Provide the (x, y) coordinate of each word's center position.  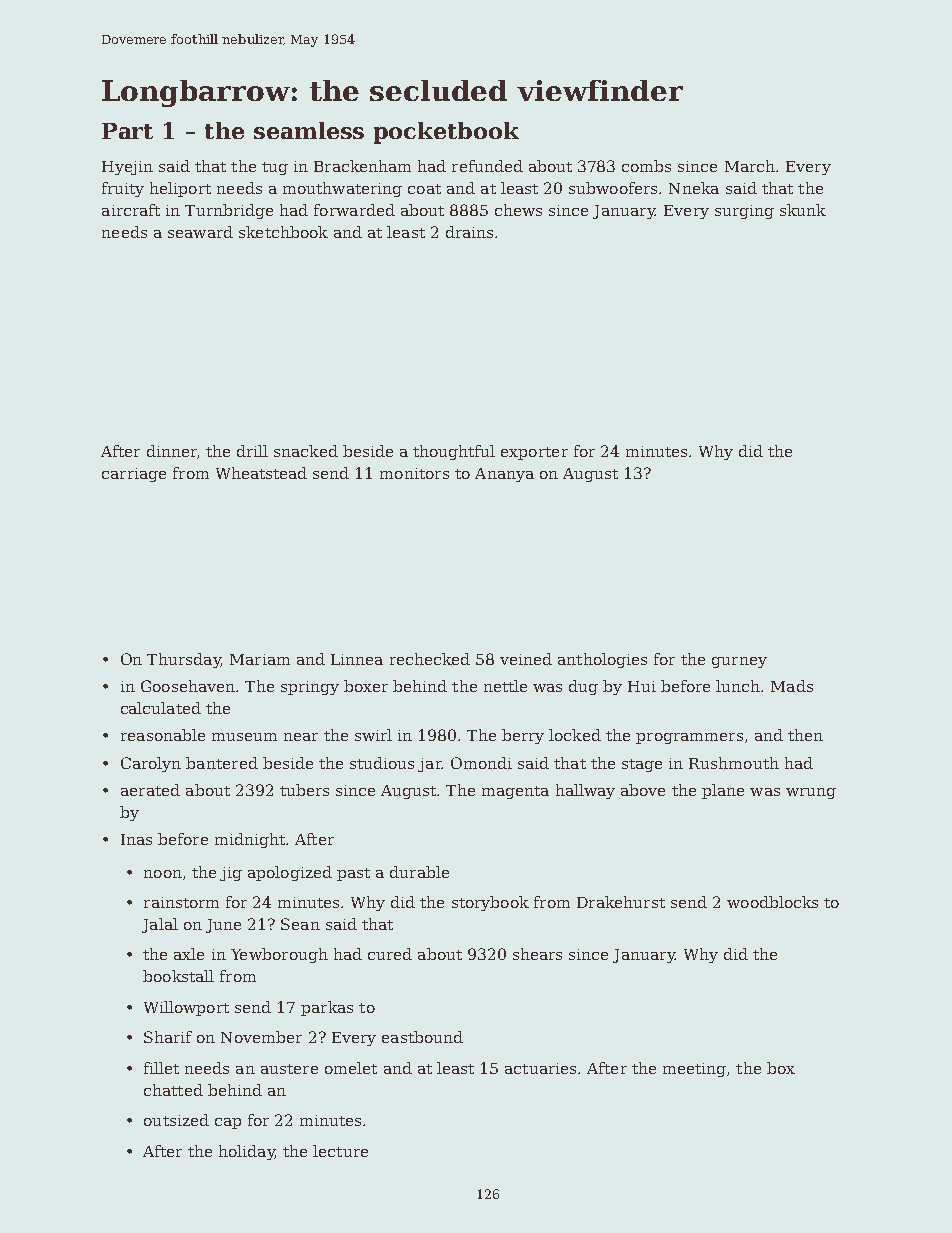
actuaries (540, 1068)
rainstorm (181, 902)
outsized (176, 1120)
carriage (134, 475)
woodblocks (772, 902)
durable (419, 872)
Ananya (504, 475)
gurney (739, 662)
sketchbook (283, 232)
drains (469, 232)
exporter (534, 453)
